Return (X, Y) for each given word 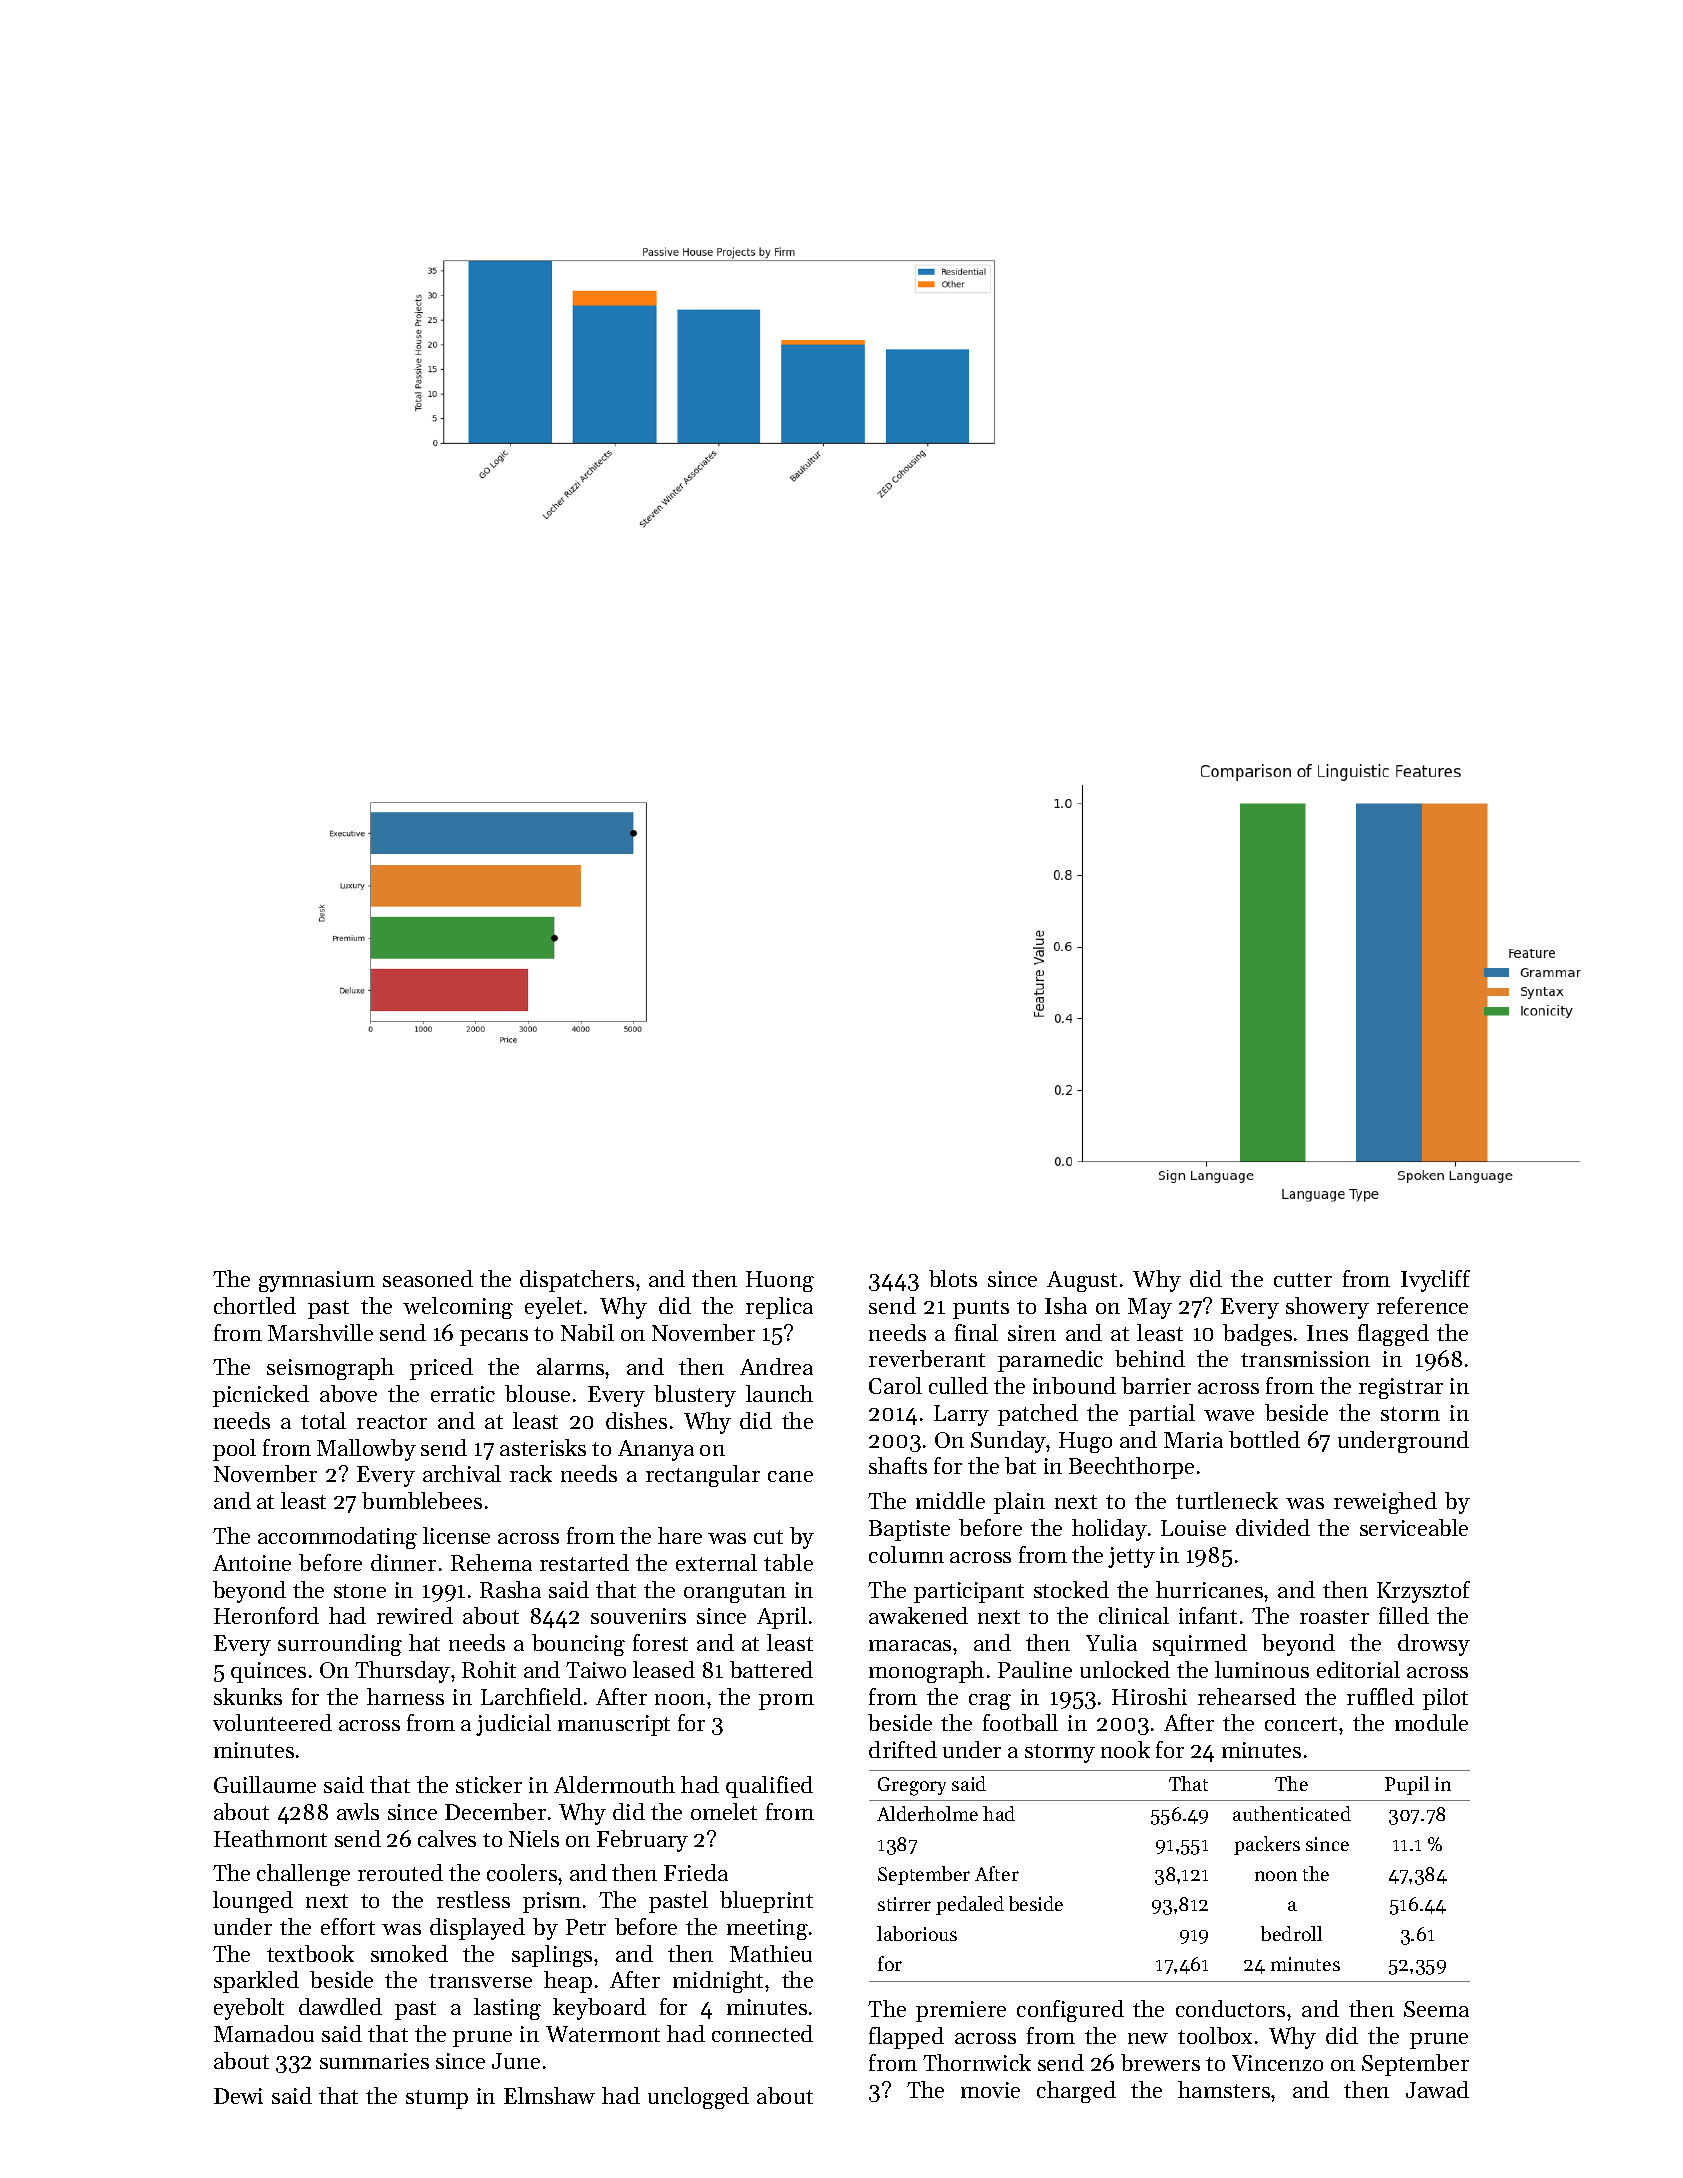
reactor (392, 1422)
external (716, 1562)
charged (1076, 2092)
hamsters (1224, 2089)
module (1431, 1722)
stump (437, 2099)
